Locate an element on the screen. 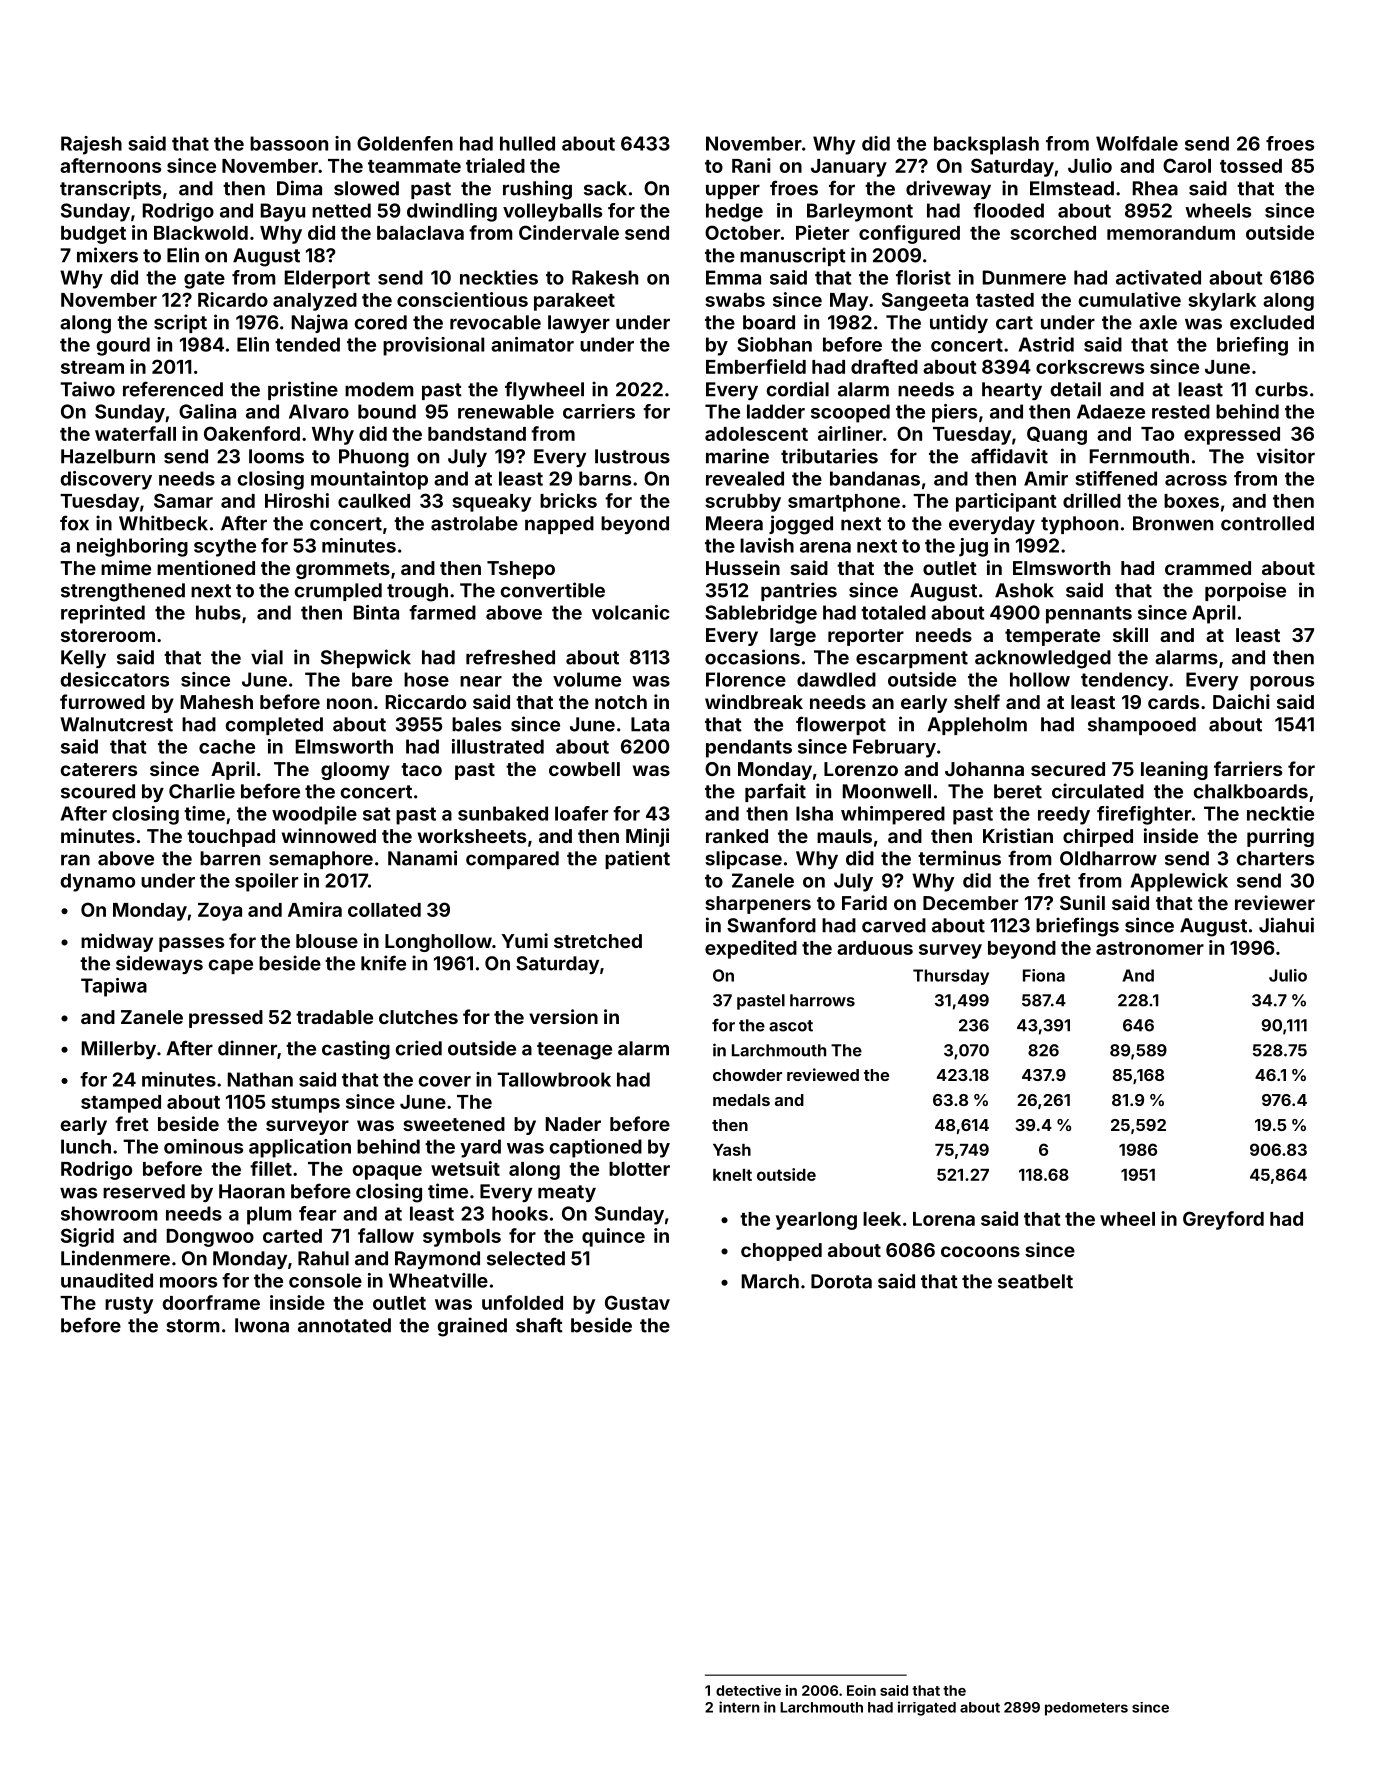 Image resolution: width=1375 pixels, height=1779 pixels. storm is located at coordinates (192, 1326).
